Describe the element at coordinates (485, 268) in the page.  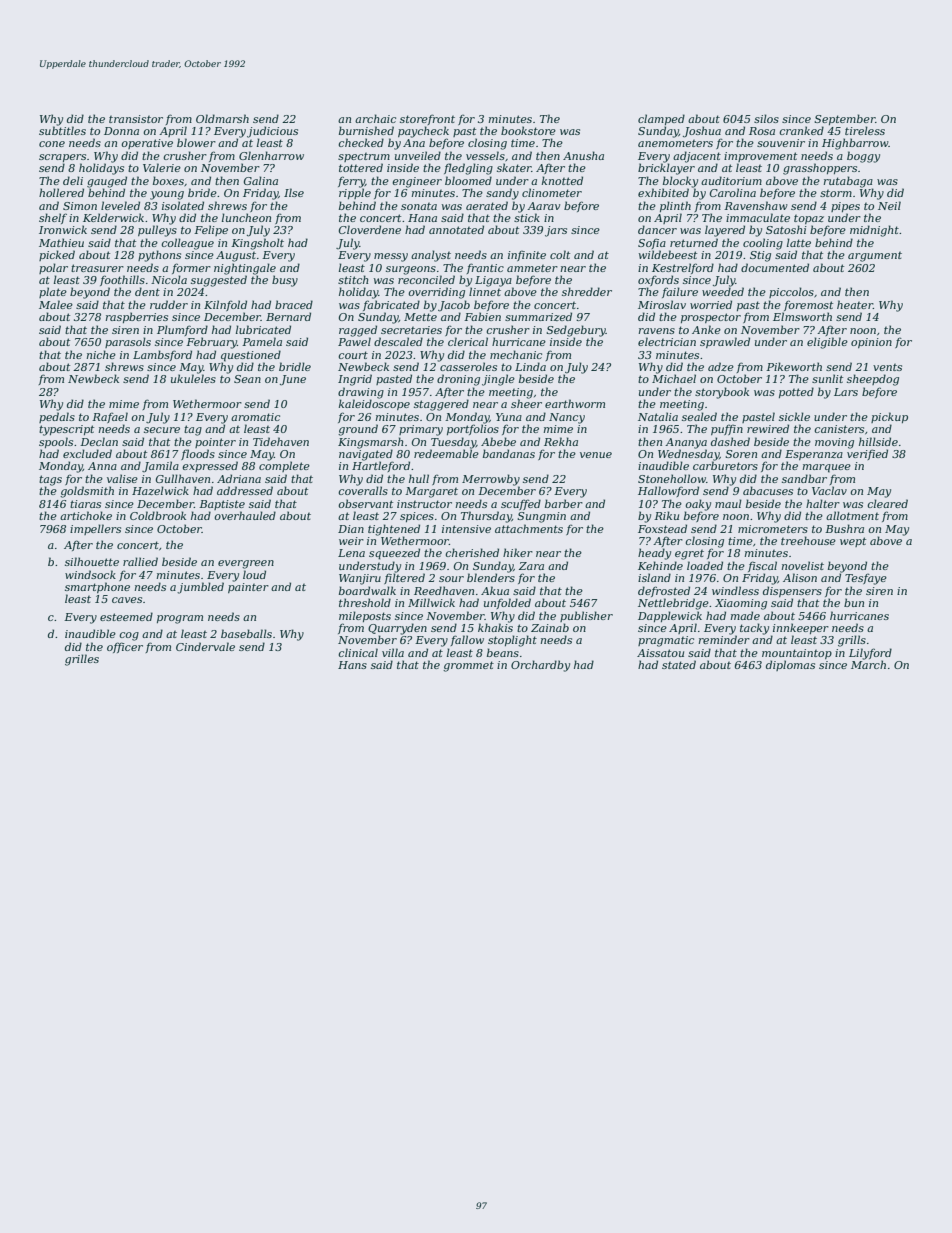
I see `frantic` at that location.
